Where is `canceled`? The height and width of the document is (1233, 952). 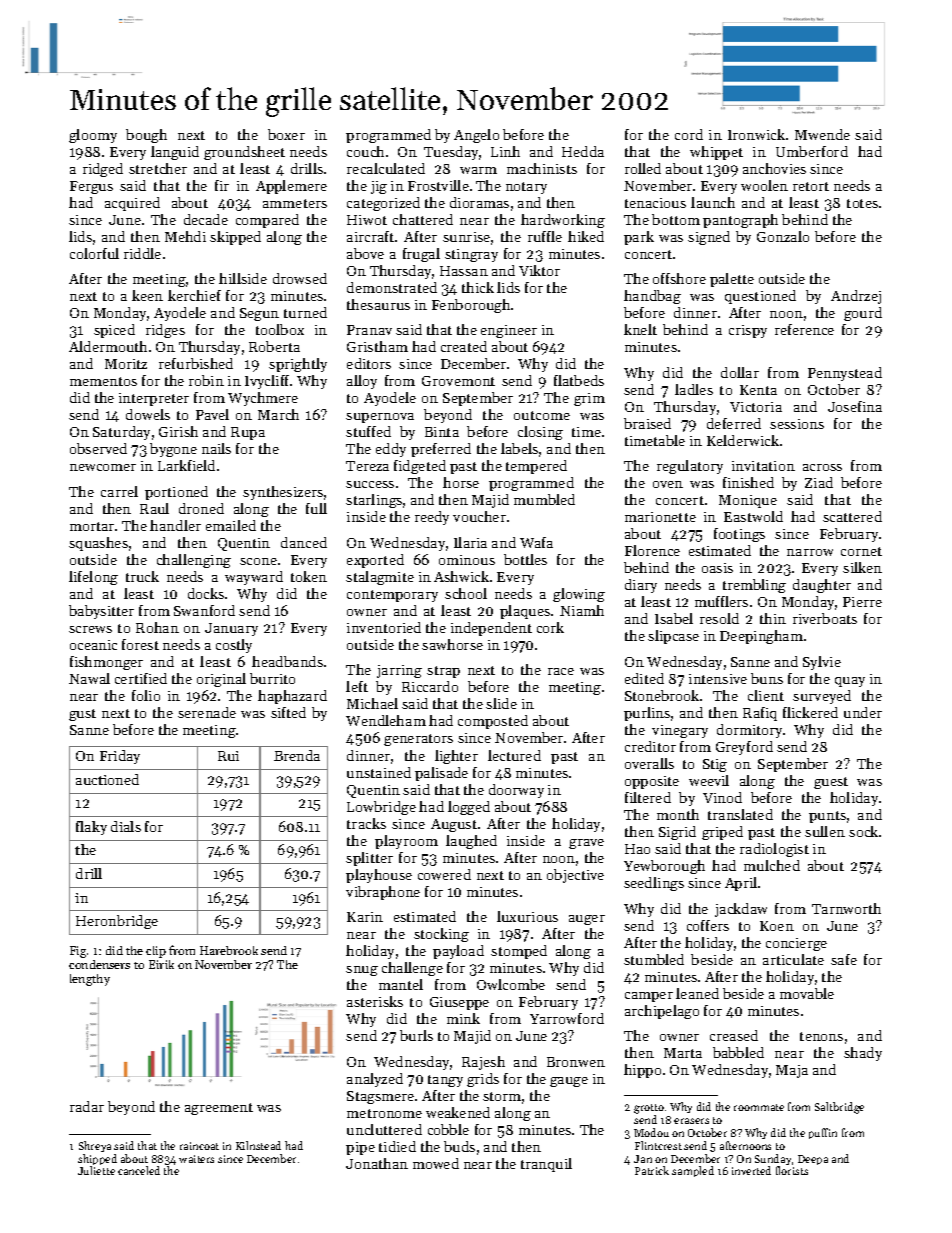
canceled is located at coordinates (139, 1170).
